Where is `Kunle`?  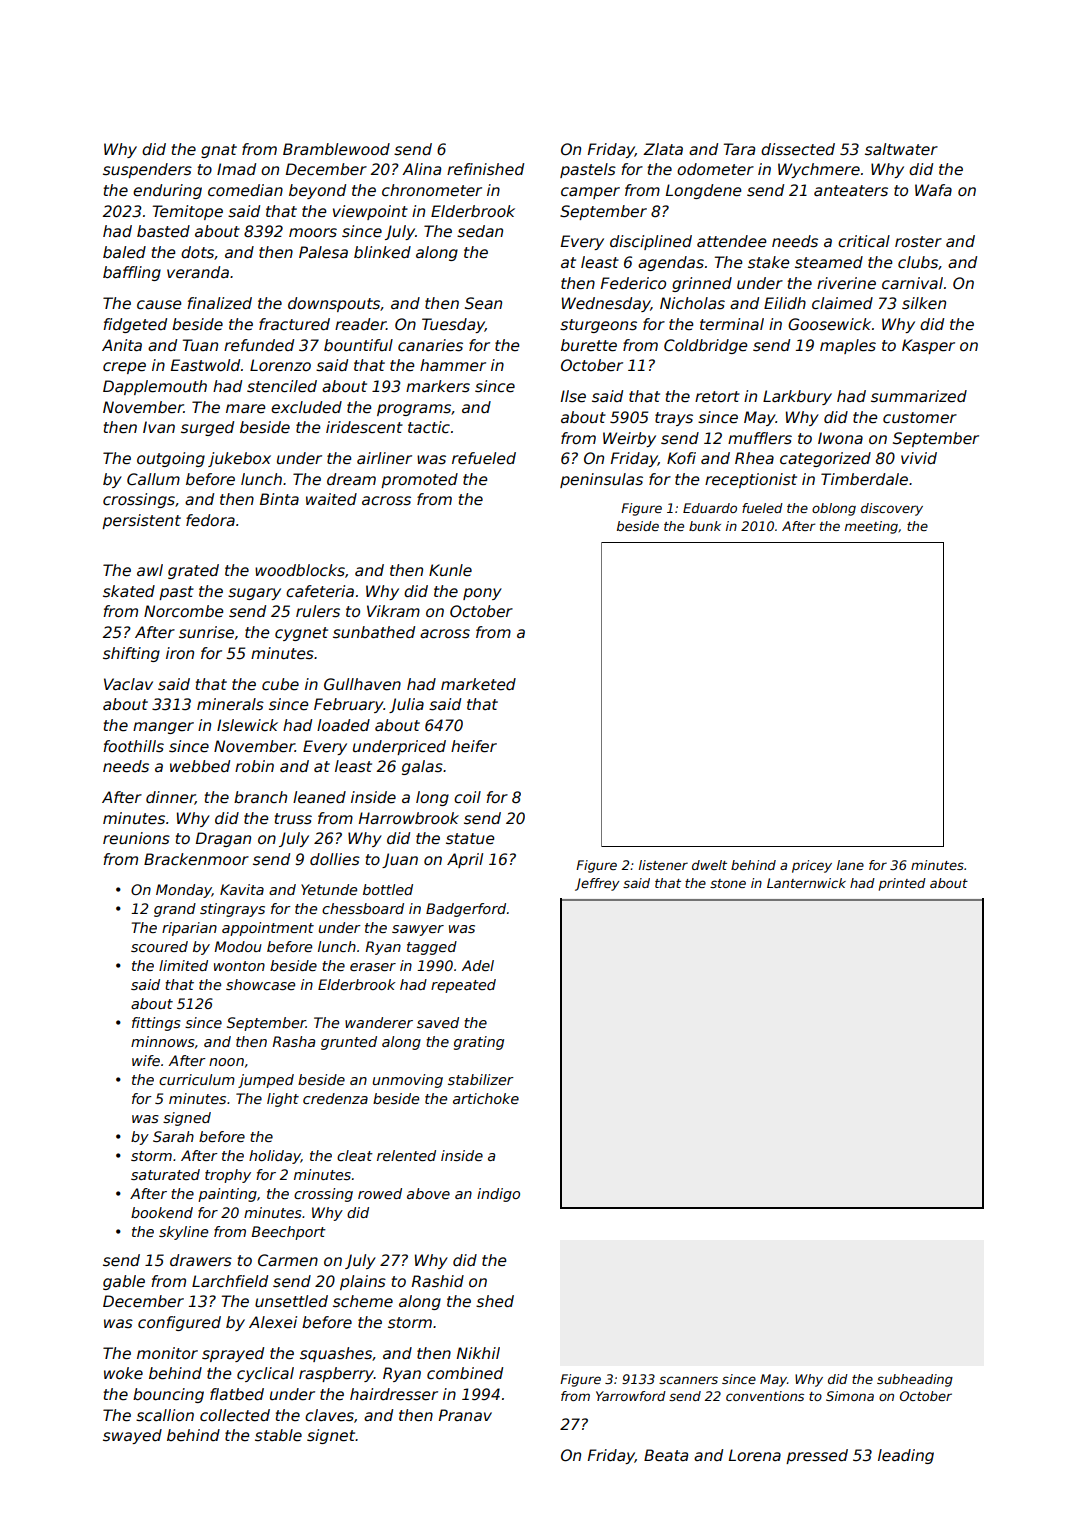
Kunle is located at coordinates (450, 570).
